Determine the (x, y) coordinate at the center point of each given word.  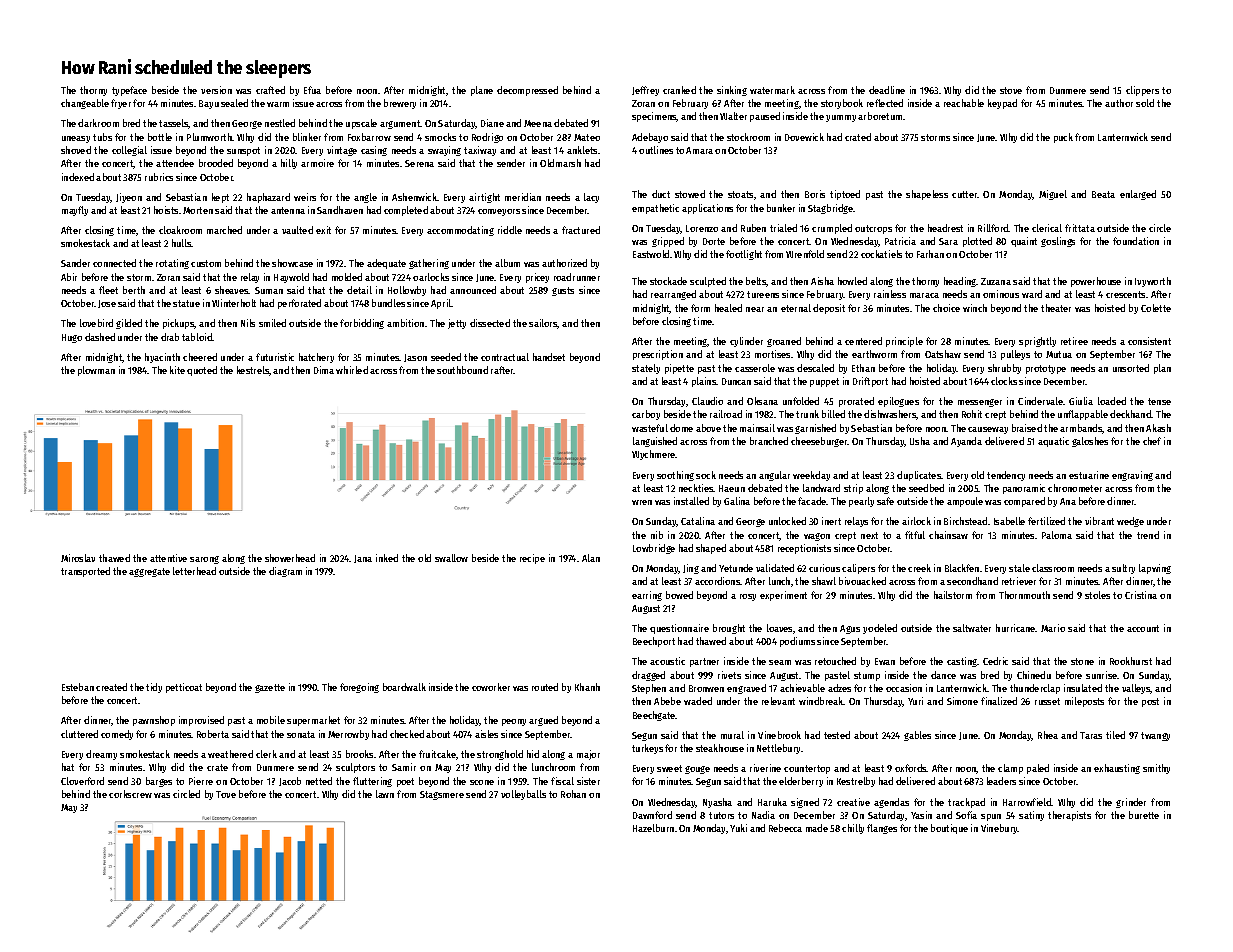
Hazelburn (653, 828)
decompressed (527, 91)
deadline (887, 90)
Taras (1091, 735)
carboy (646, 415)
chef (1152, 441)
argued (543, 721)
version (216, 90)
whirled (352, 370)
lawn (385, 794)
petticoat (184, 688)
